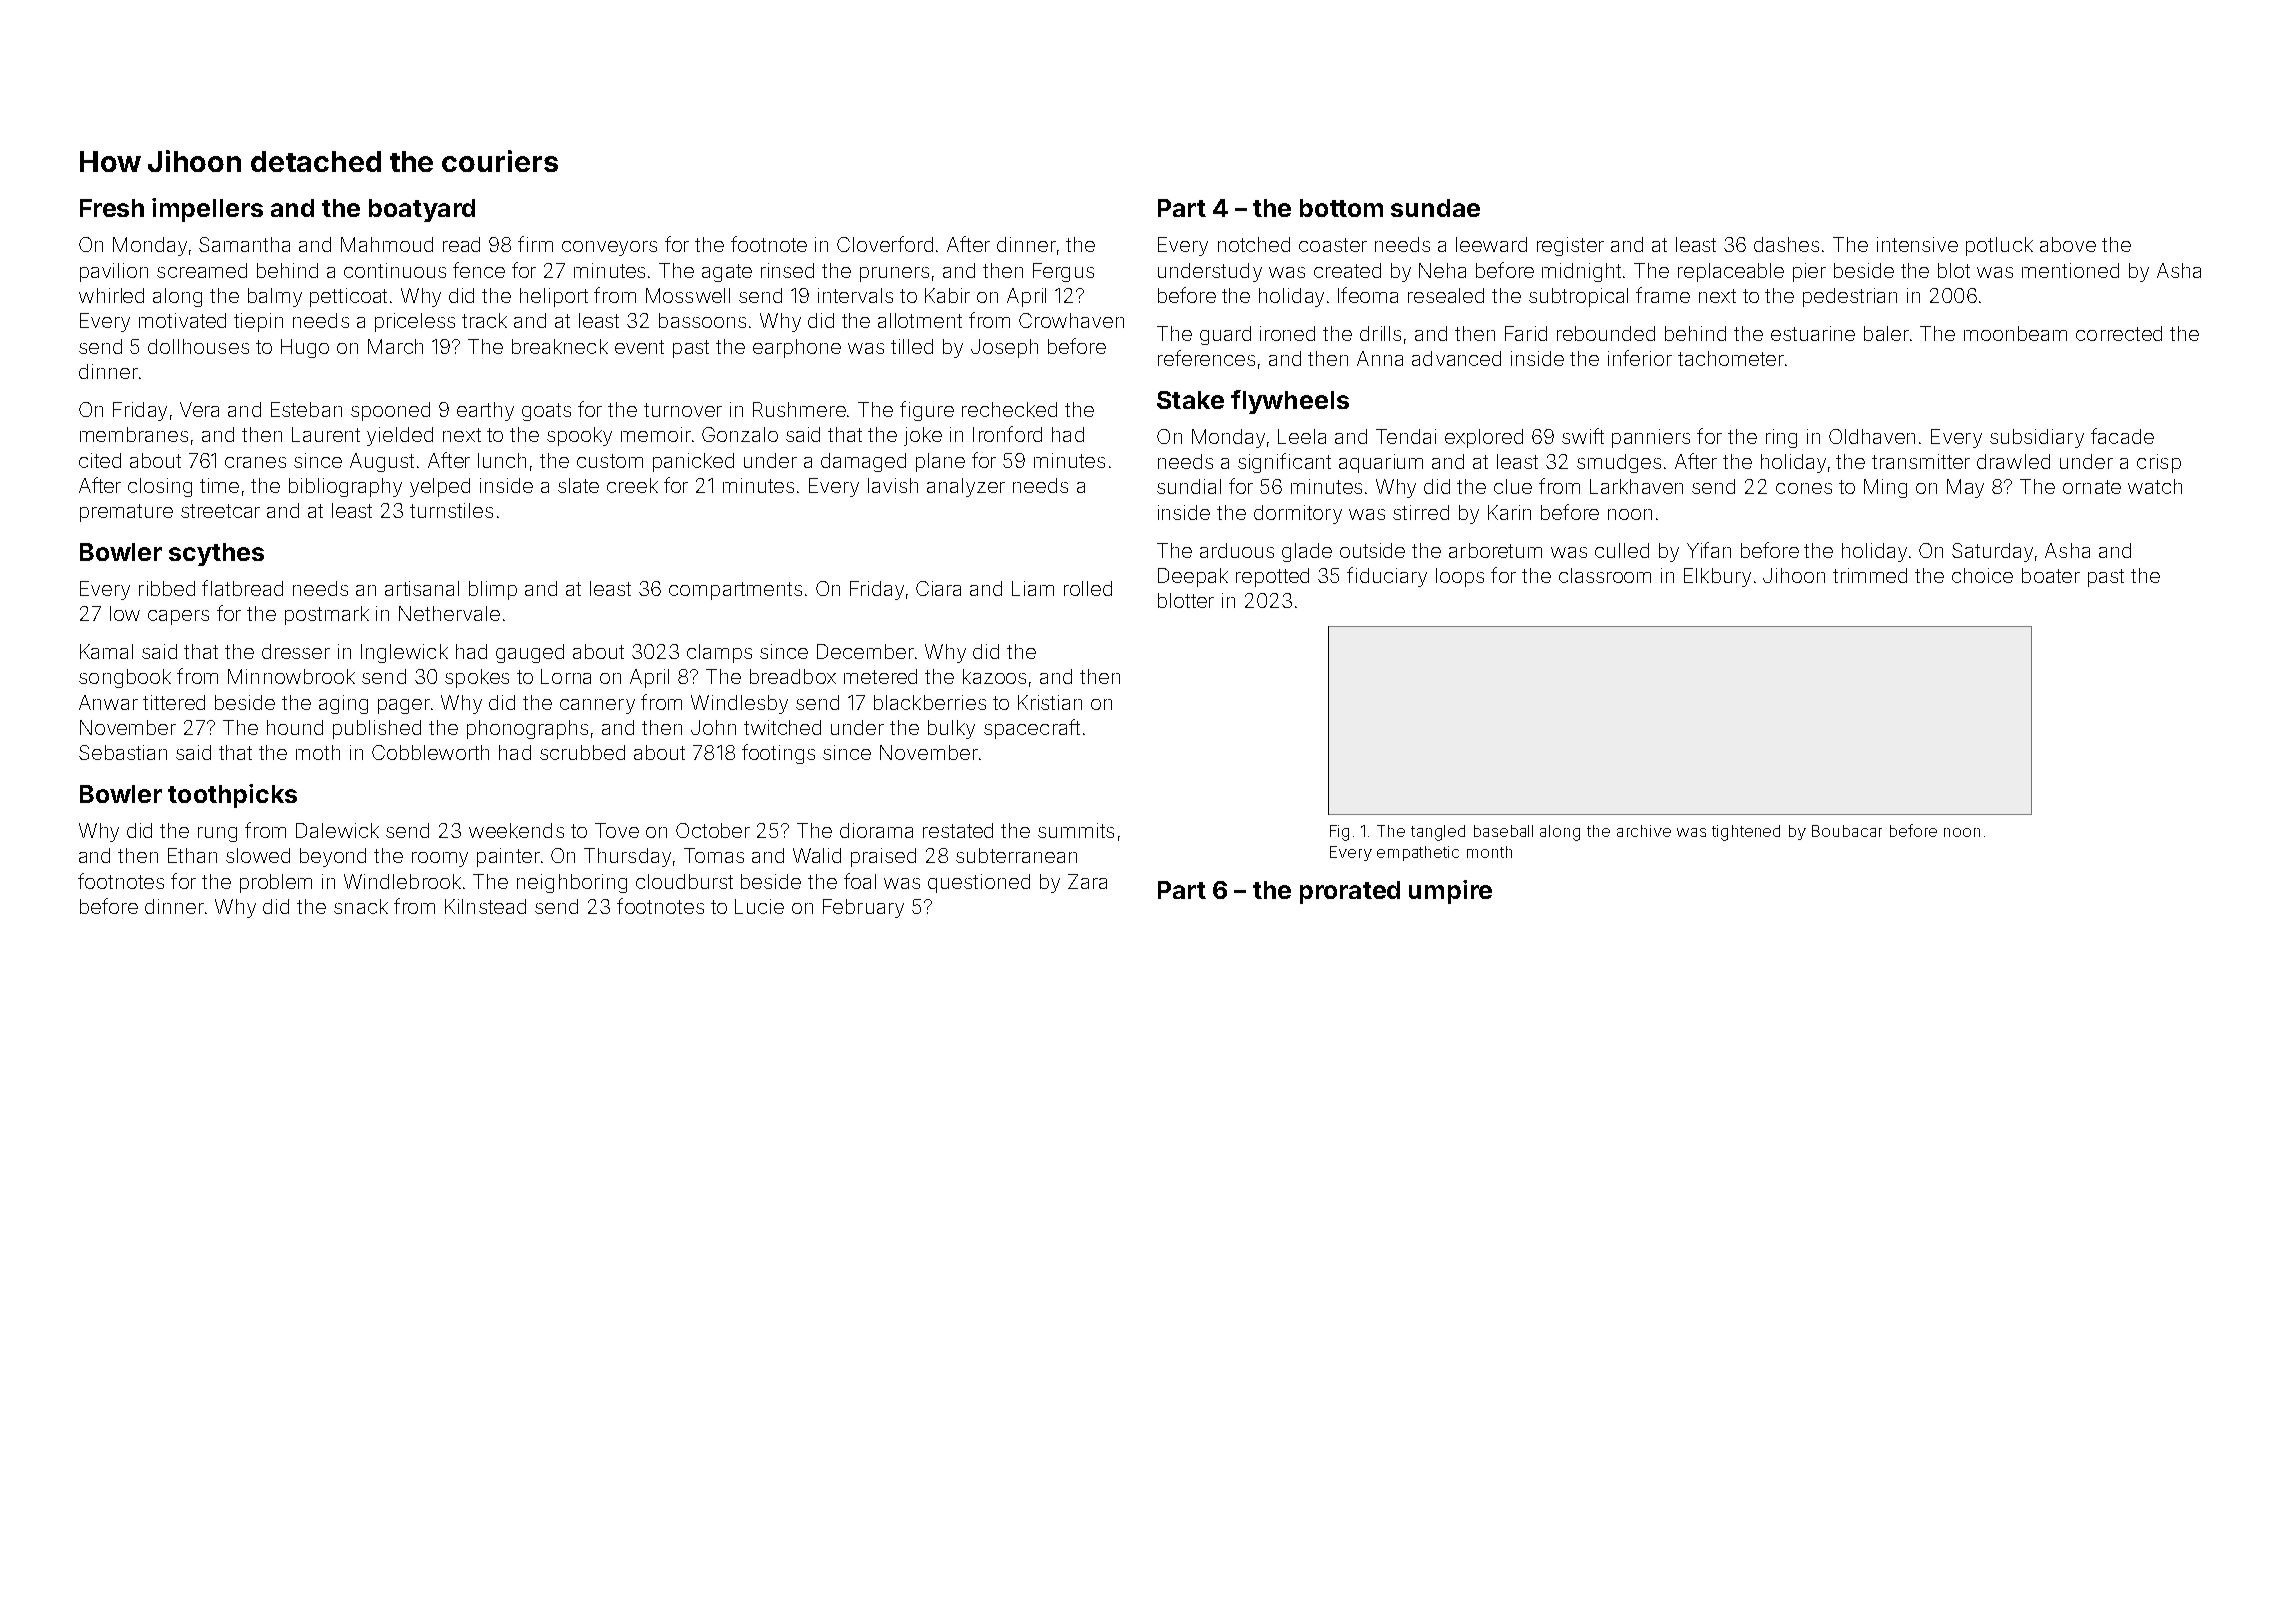  What do you see at coordinates (1917, 244) in the page?
I see `intensive` at bounding box center [1917, 244].
